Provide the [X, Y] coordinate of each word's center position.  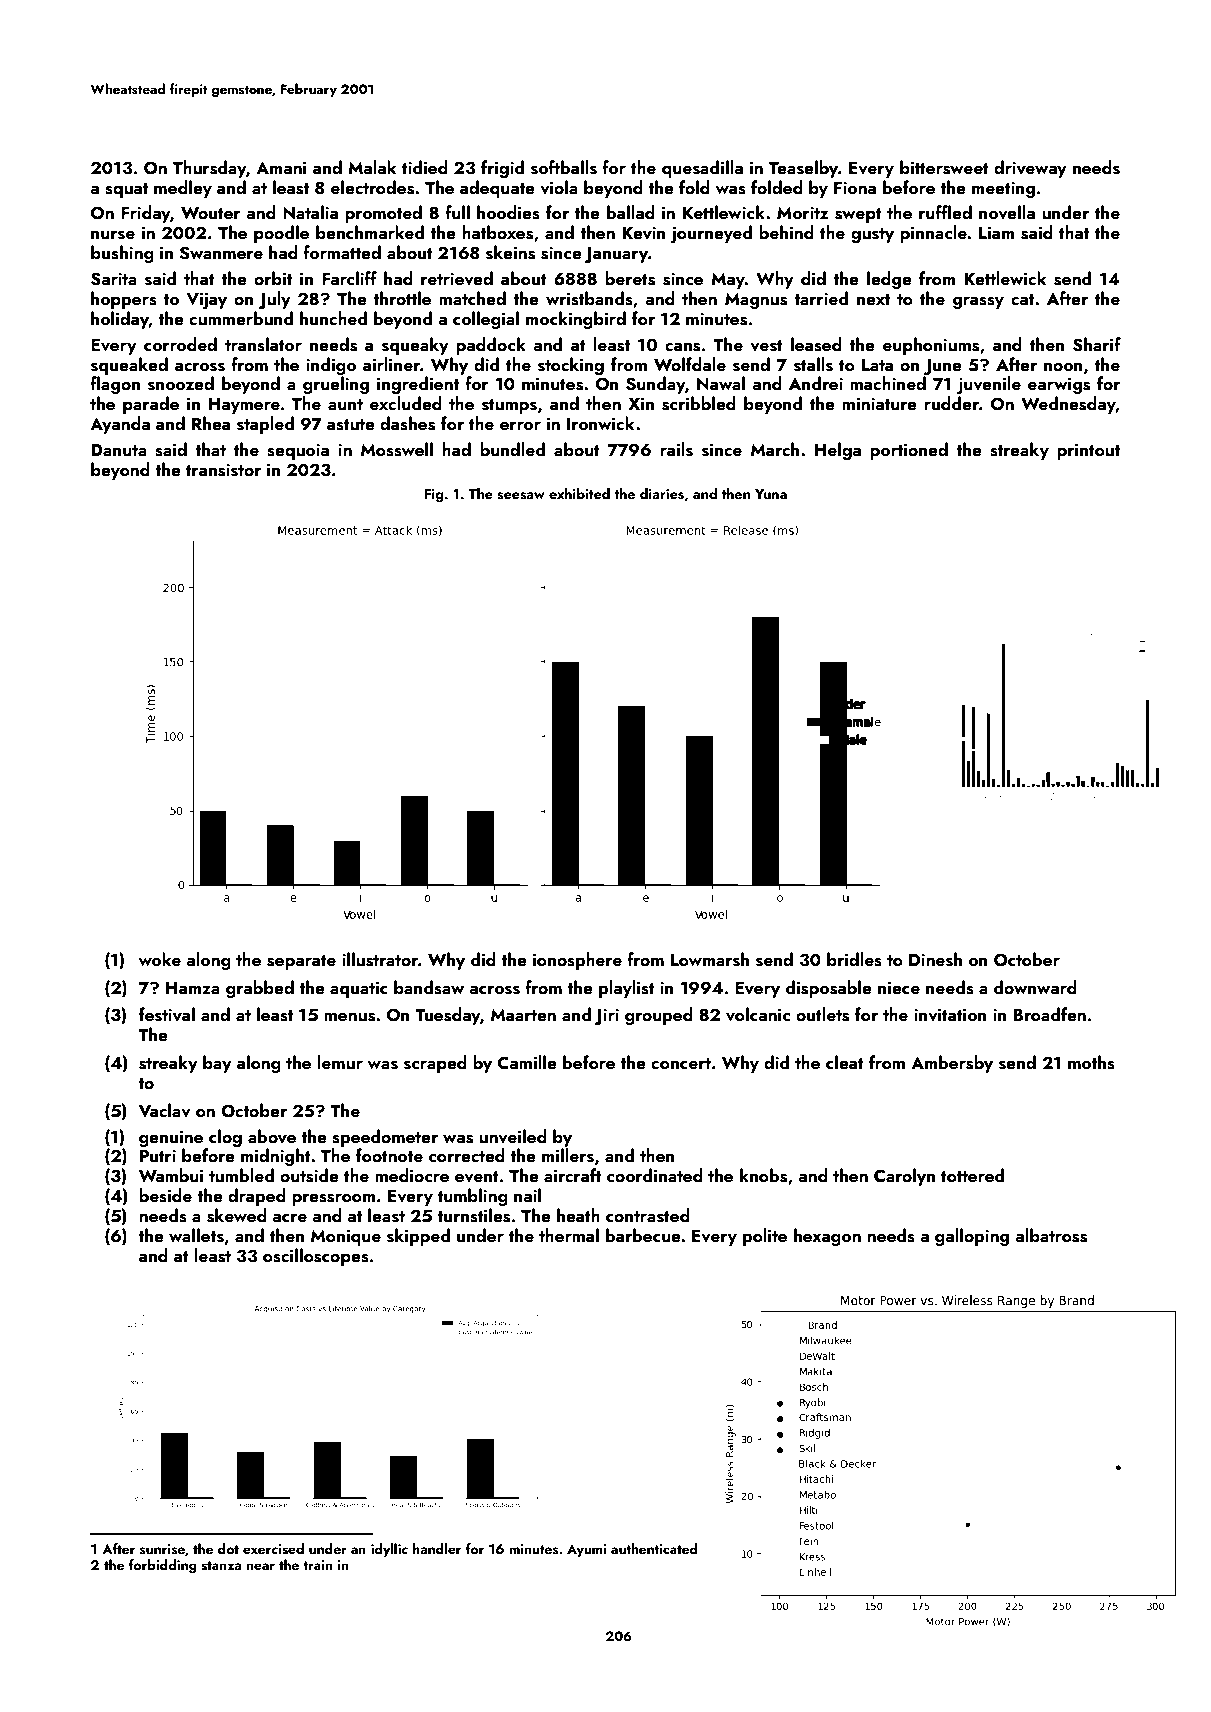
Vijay [206, 300]
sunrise [162, 1549]
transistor [223, 470]
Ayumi [586, 1550]
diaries [662, 494]
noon [1063, 367]
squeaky [415, 346]
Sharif [1097, 344]
